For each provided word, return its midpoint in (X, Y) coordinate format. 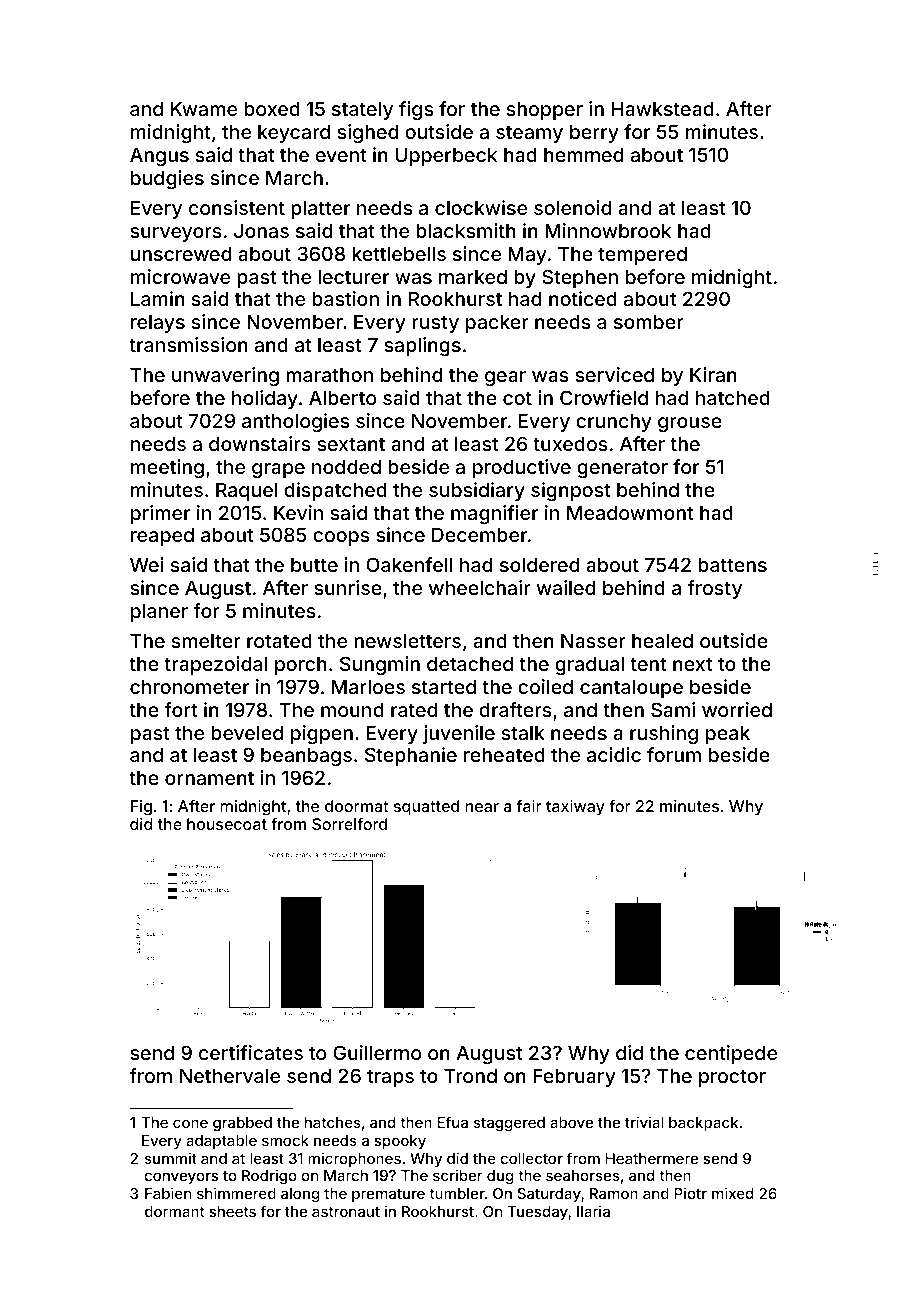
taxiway (575, 808)
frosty (714, 589)
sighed (367, 133)
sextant (351, 444)
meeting (167, 468)
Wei (147, 564)
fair (529, 806)
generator (622, 469)
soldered (539, 564)
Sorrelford (349, 824)
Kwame (204, 108)
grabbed (242, 1124)
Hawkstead (663, 108)
